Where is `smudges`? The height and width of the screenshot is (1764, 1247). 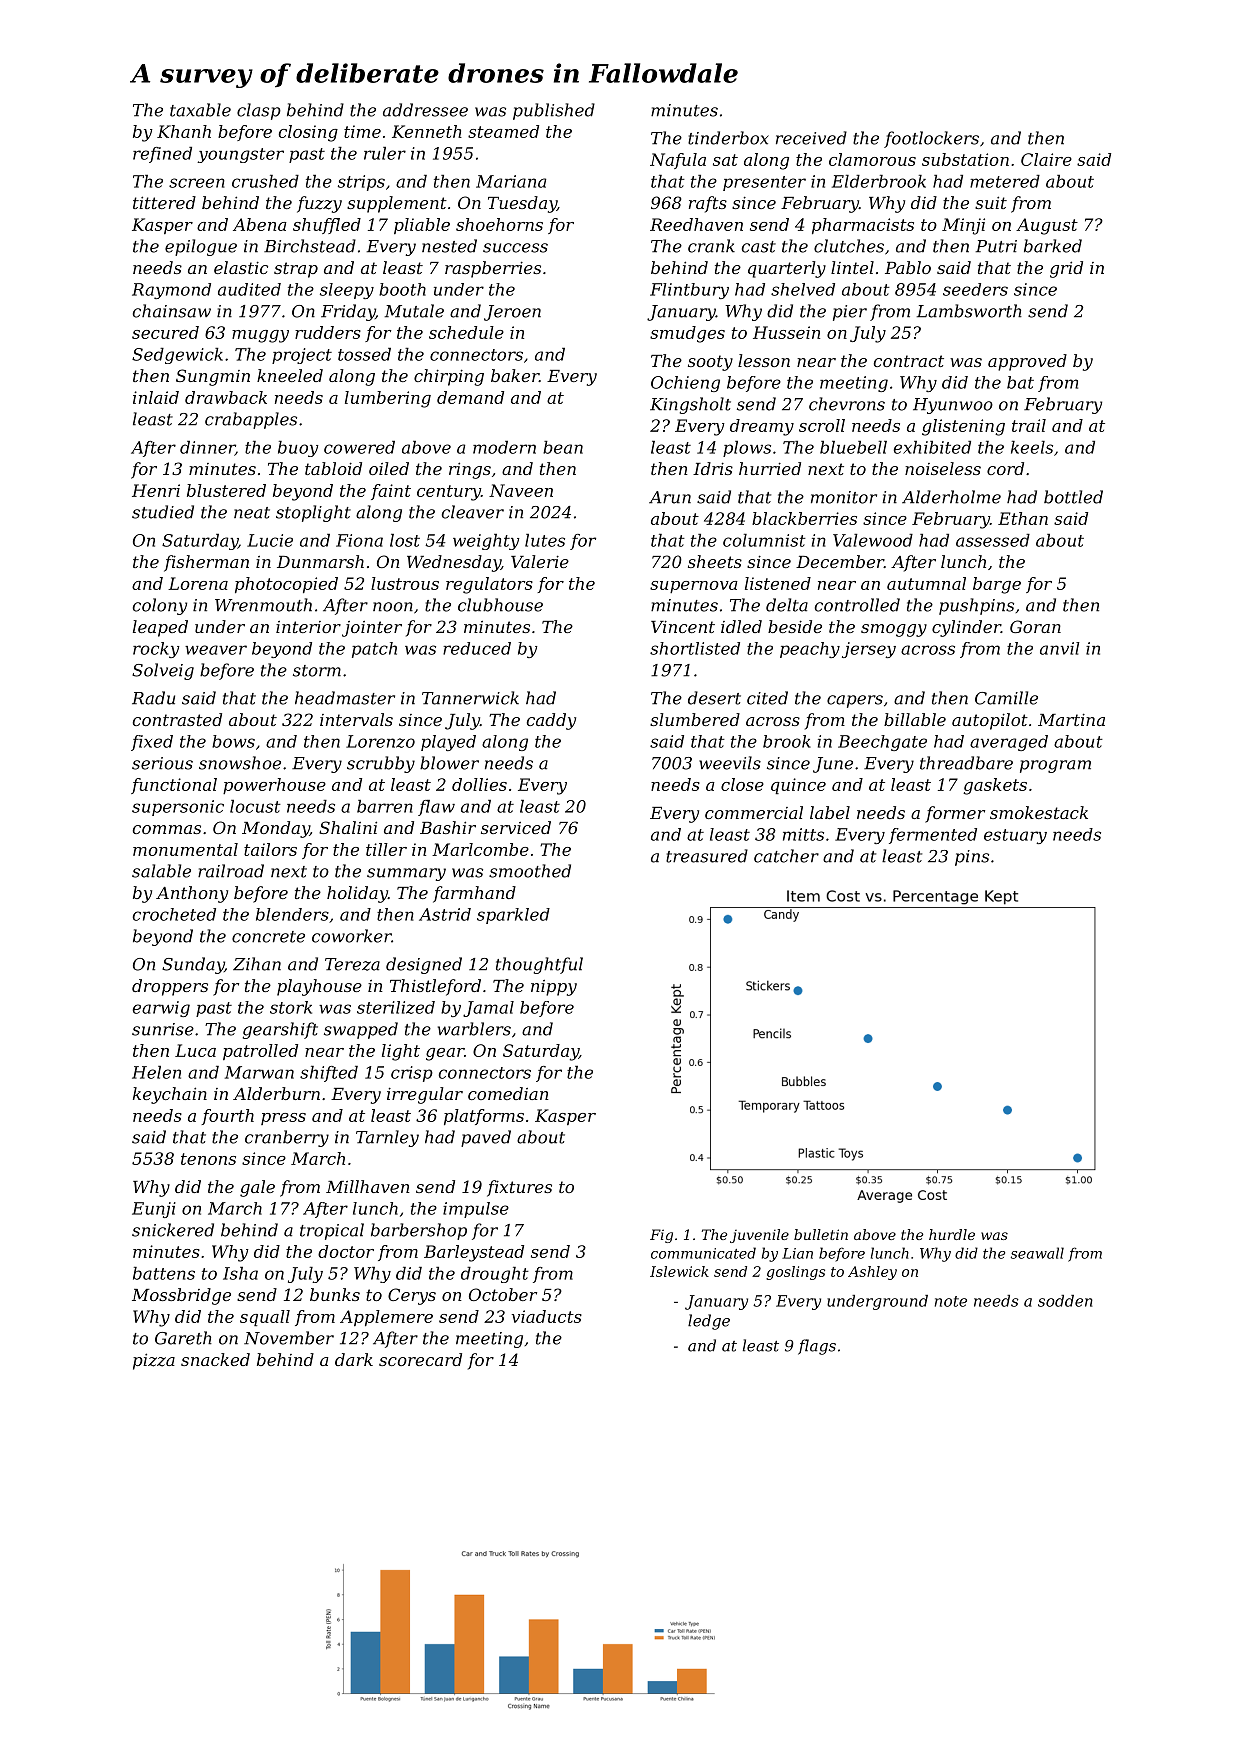 smudges is located at coordinates (687, 334).
